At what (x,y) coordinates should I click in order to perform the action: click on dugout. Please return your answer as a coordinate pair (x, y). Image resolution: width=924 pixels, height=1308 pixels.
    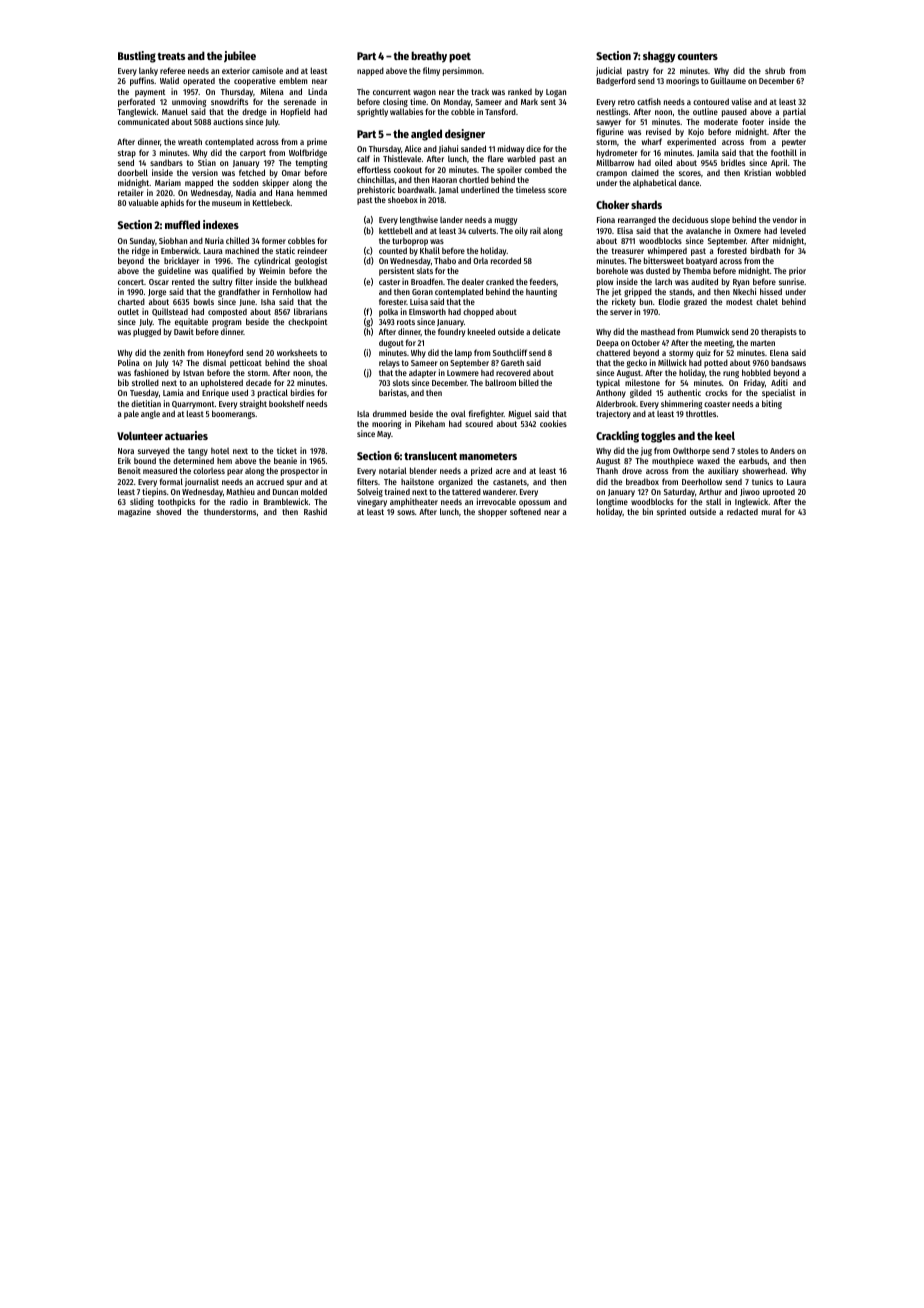
    Looking at the image, I should click on (391, 343).
